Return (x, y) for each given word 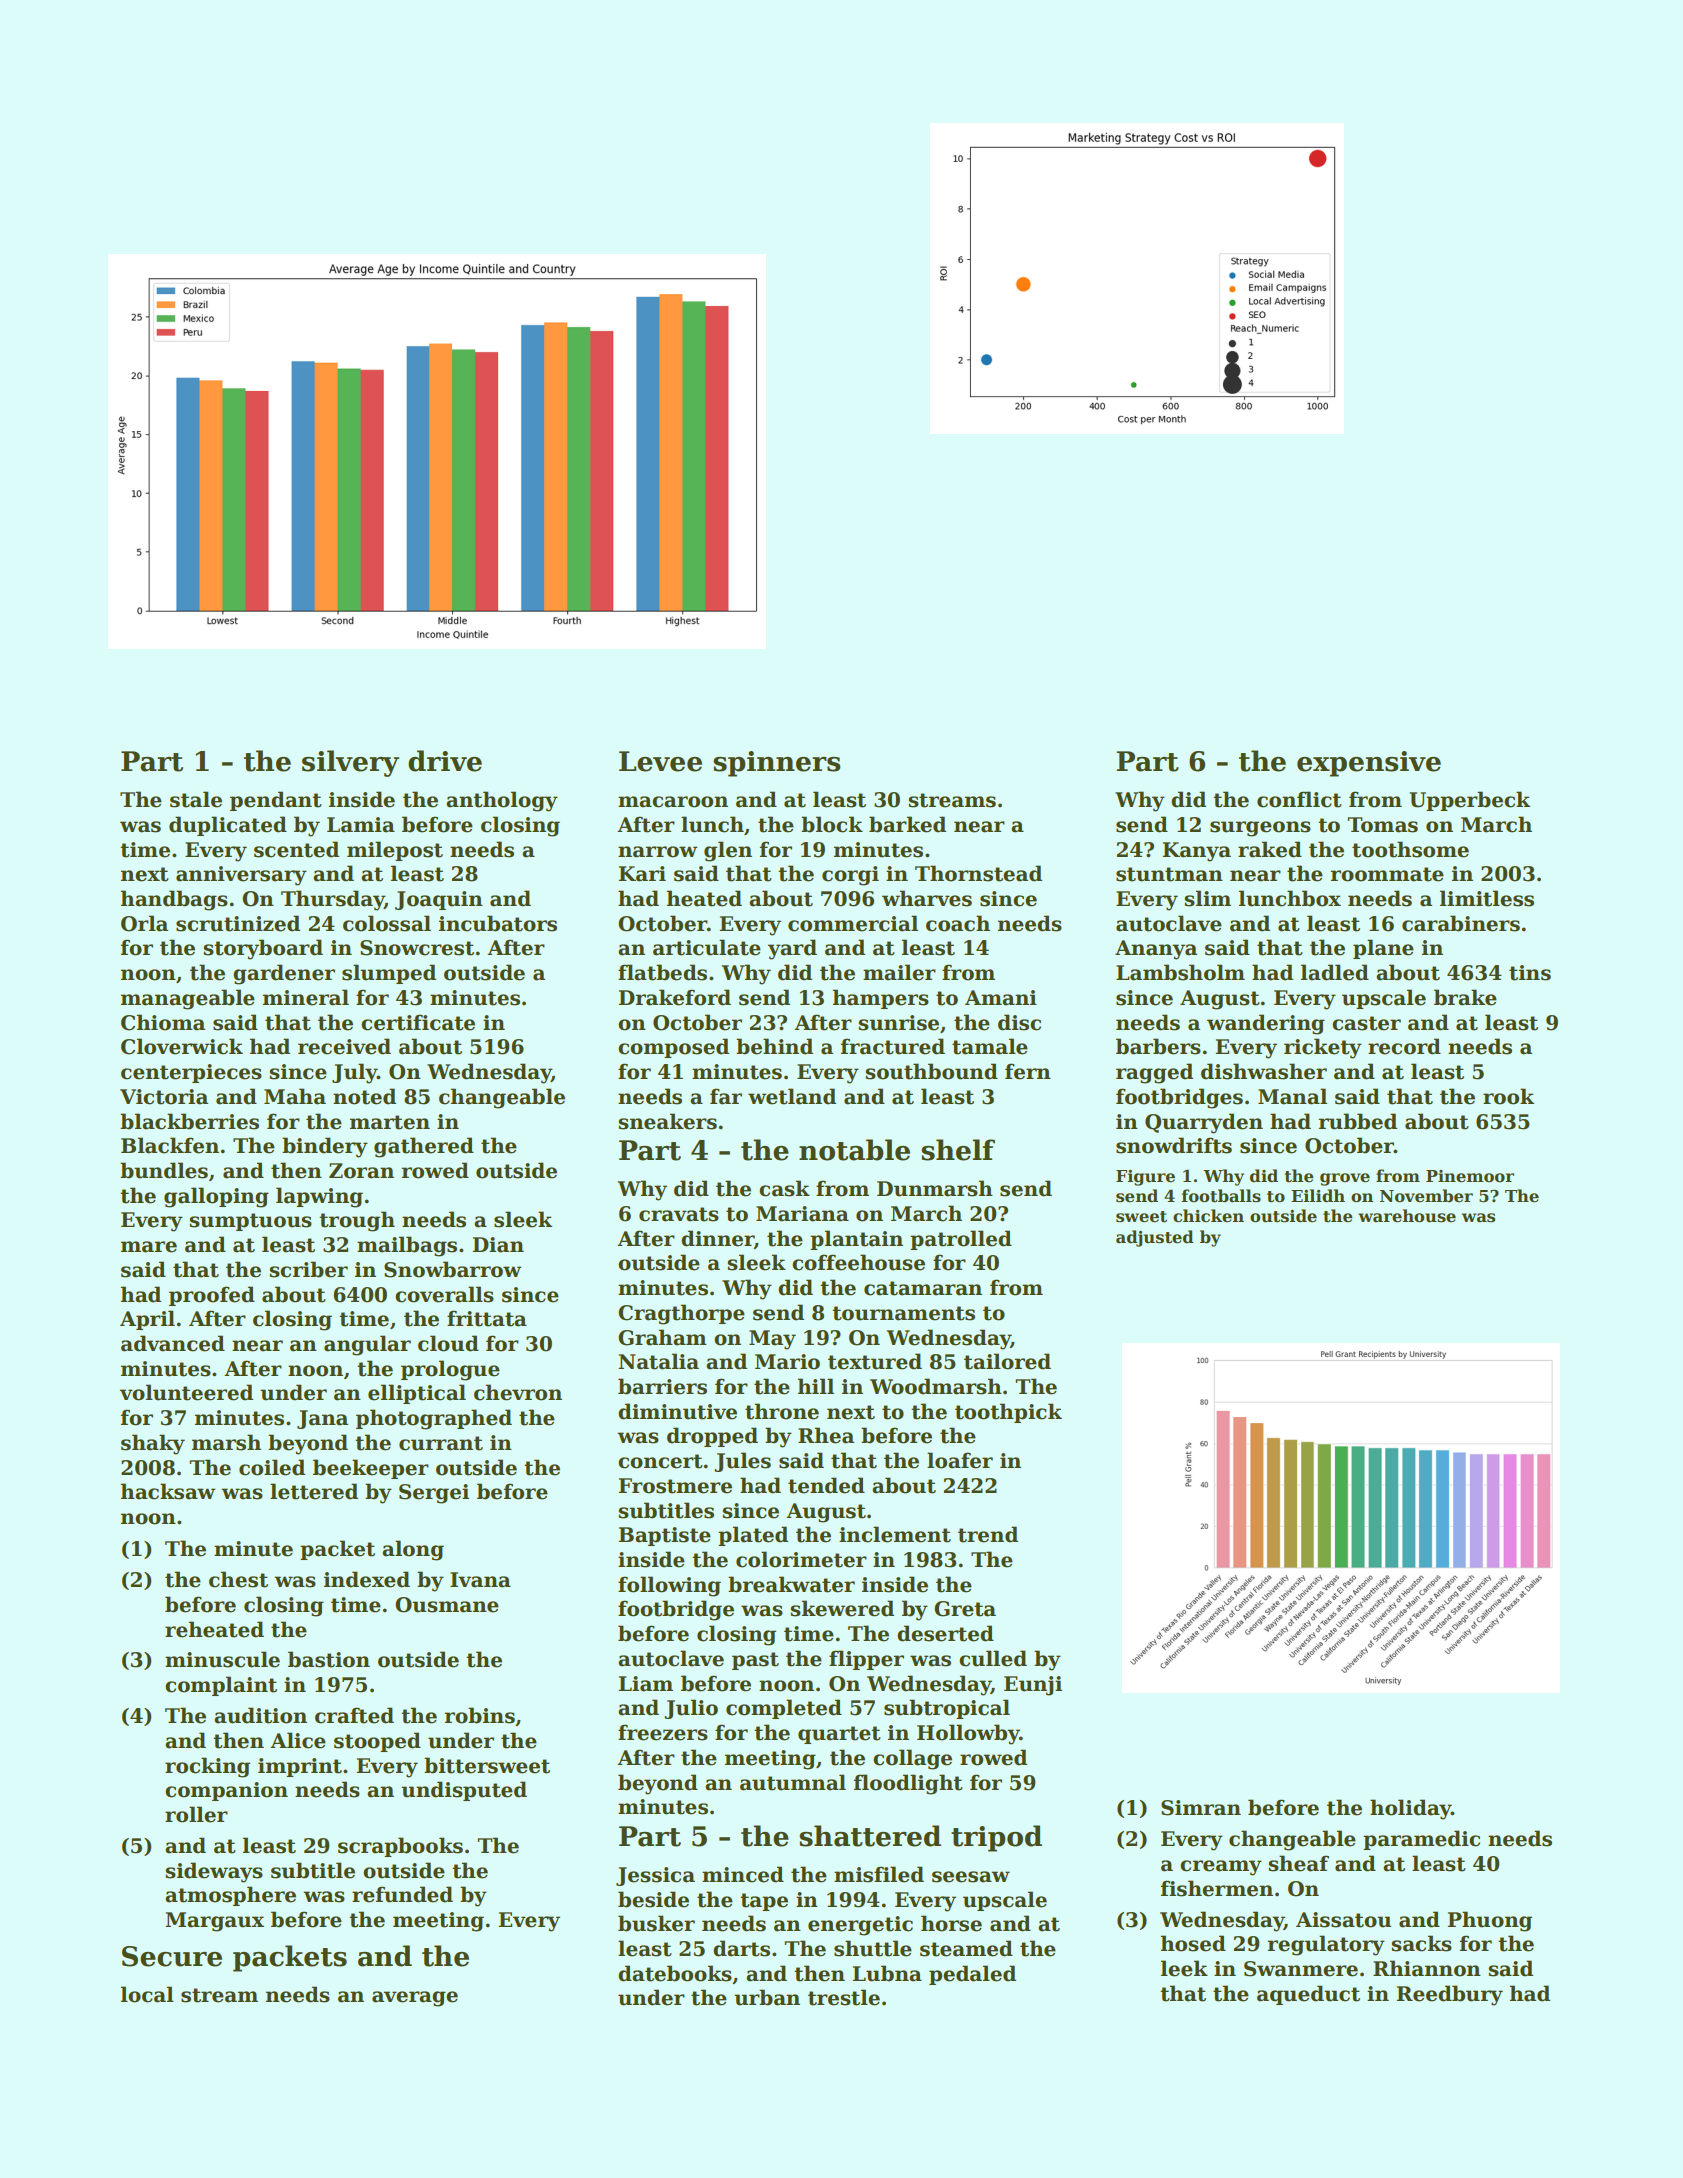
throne (782, 1411)
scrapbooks (400, 1847)
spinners (776, 764)
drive (445, 761)
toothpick (1008, 1413)
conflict (1299, 799)
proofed (212, 1296)
